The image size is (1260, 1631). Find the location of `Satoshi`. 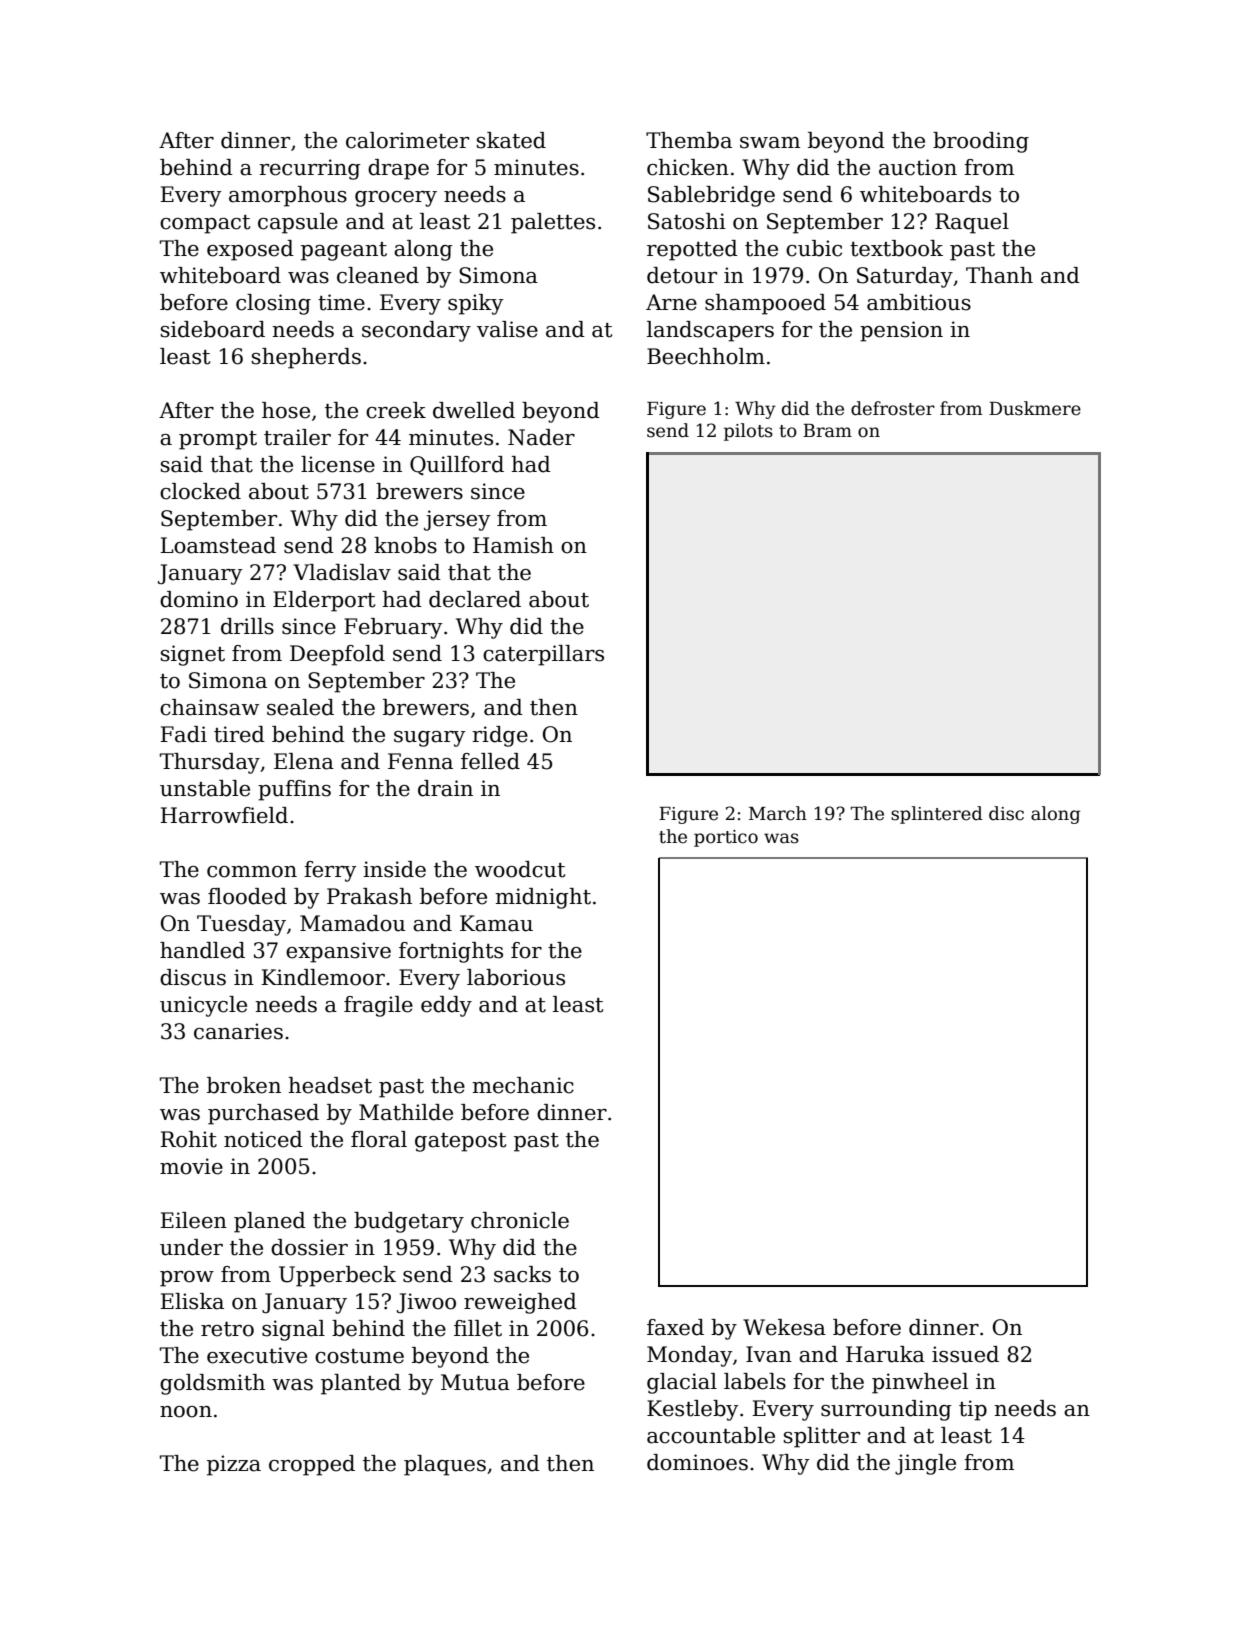

Satoshi is located at coordinates (687, 221).
